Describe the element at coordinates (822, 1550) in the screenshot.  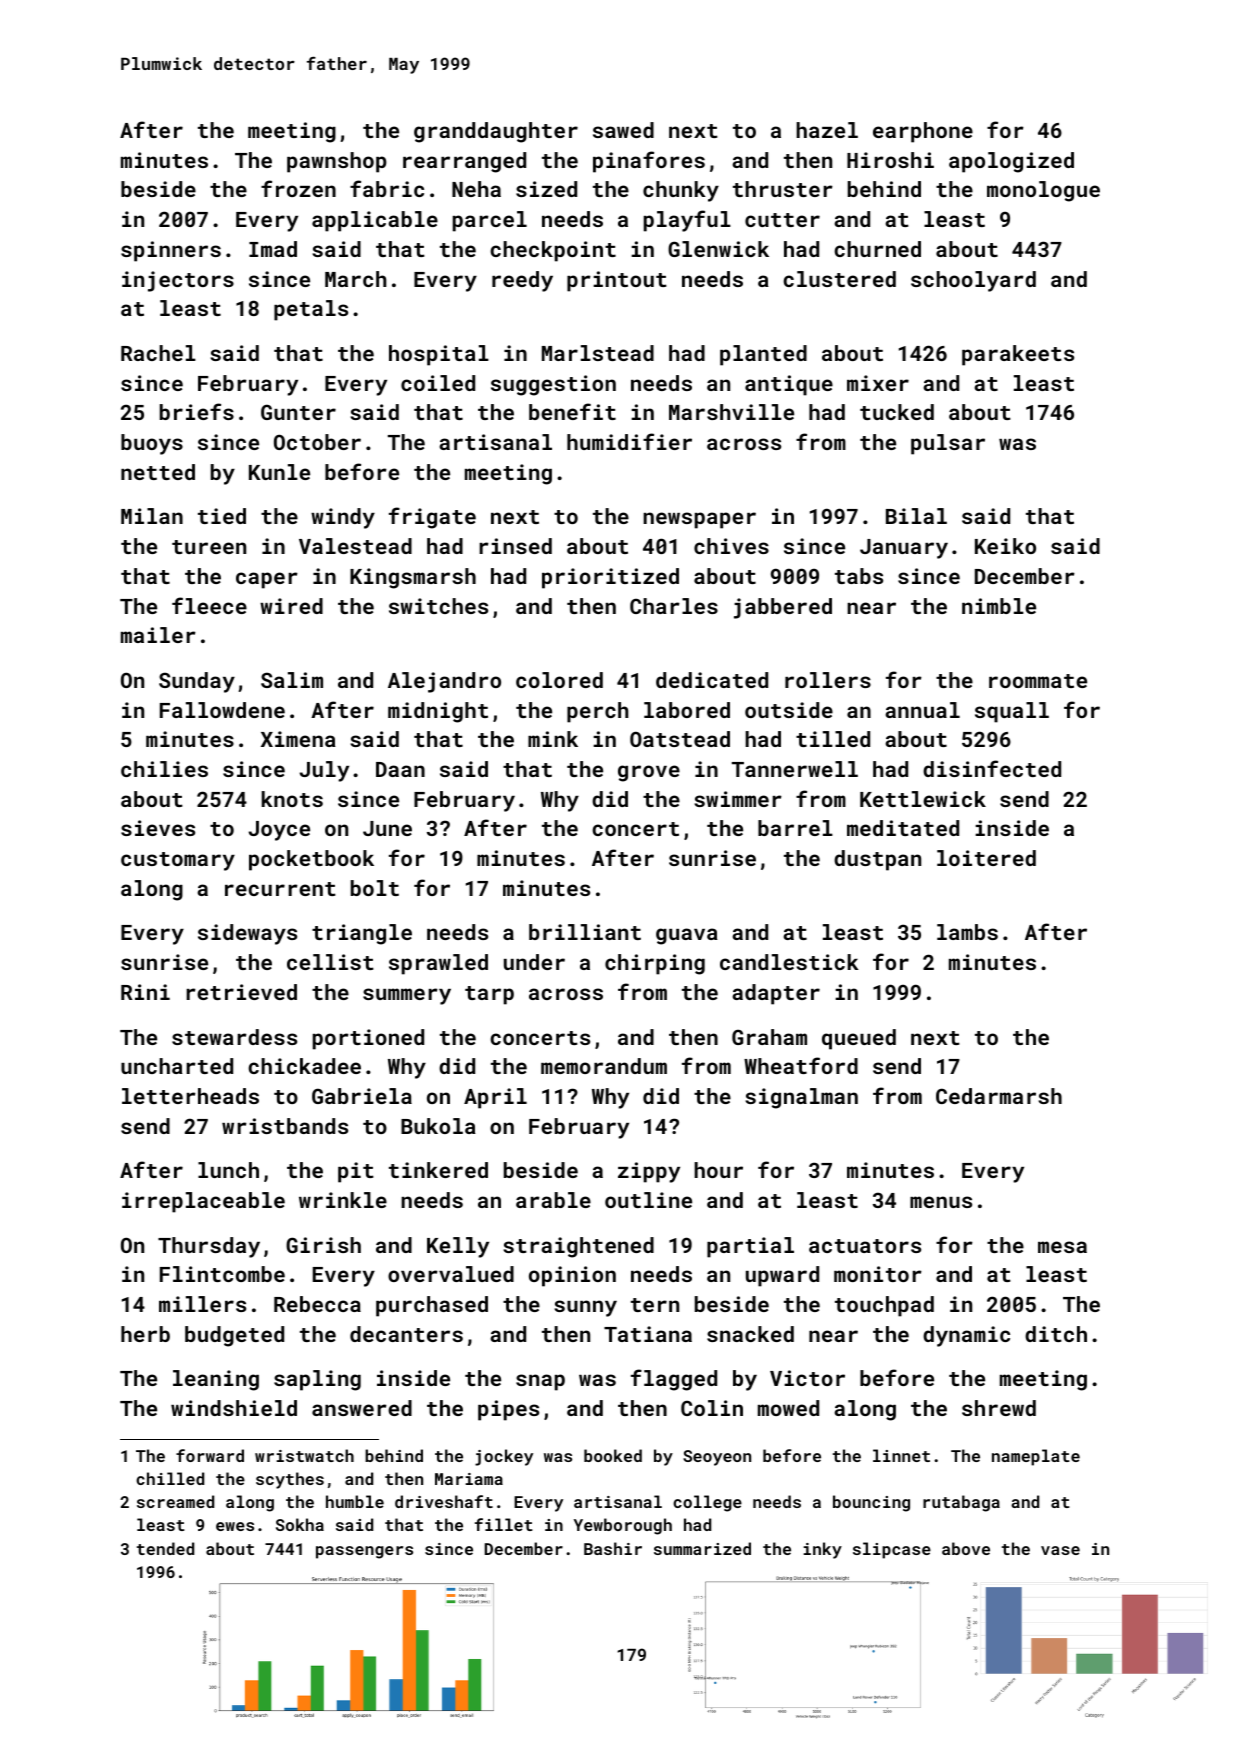
I see `inky` at that location.
